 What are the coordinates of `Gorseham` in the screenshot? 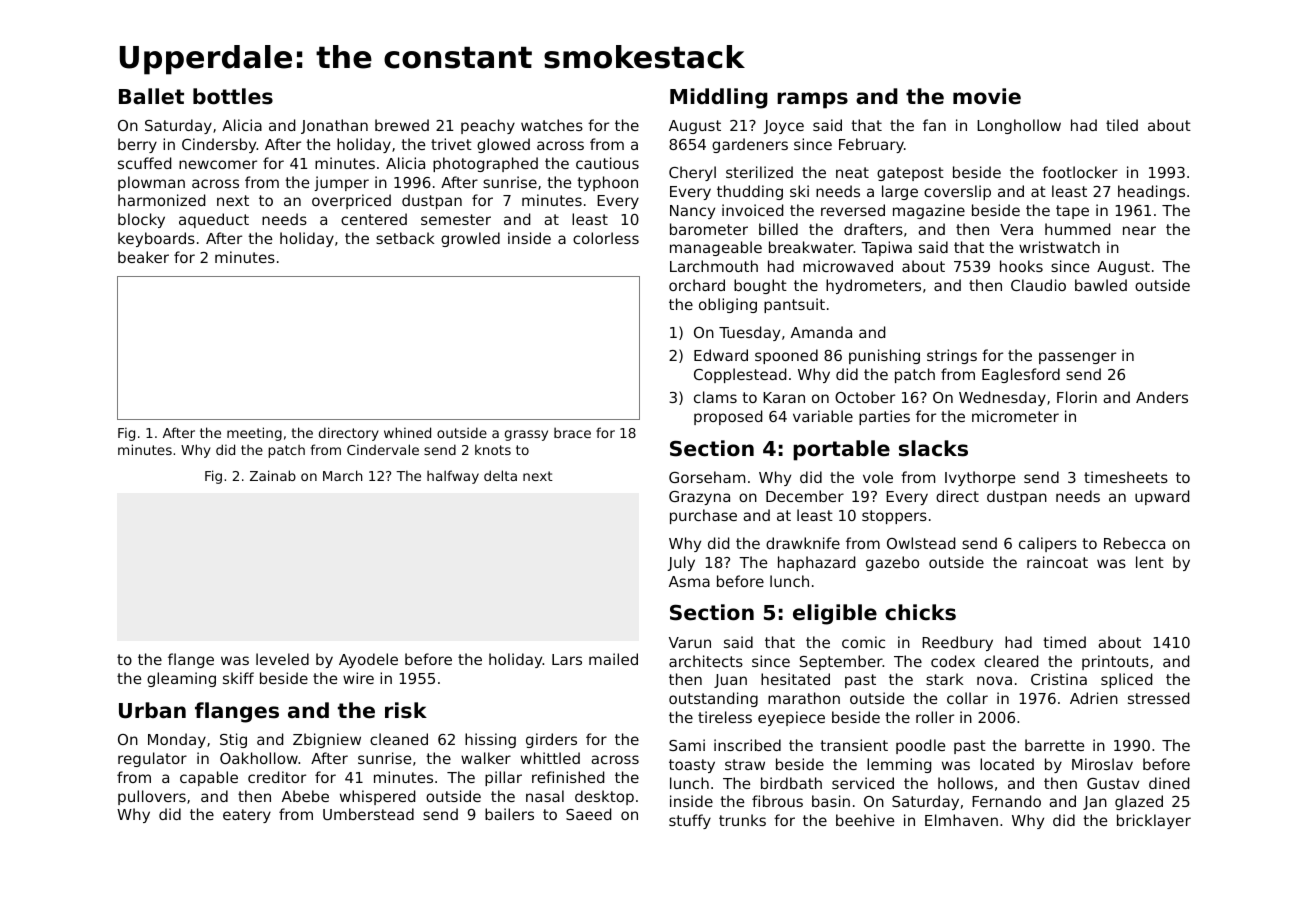 It's located at (707, 477).
